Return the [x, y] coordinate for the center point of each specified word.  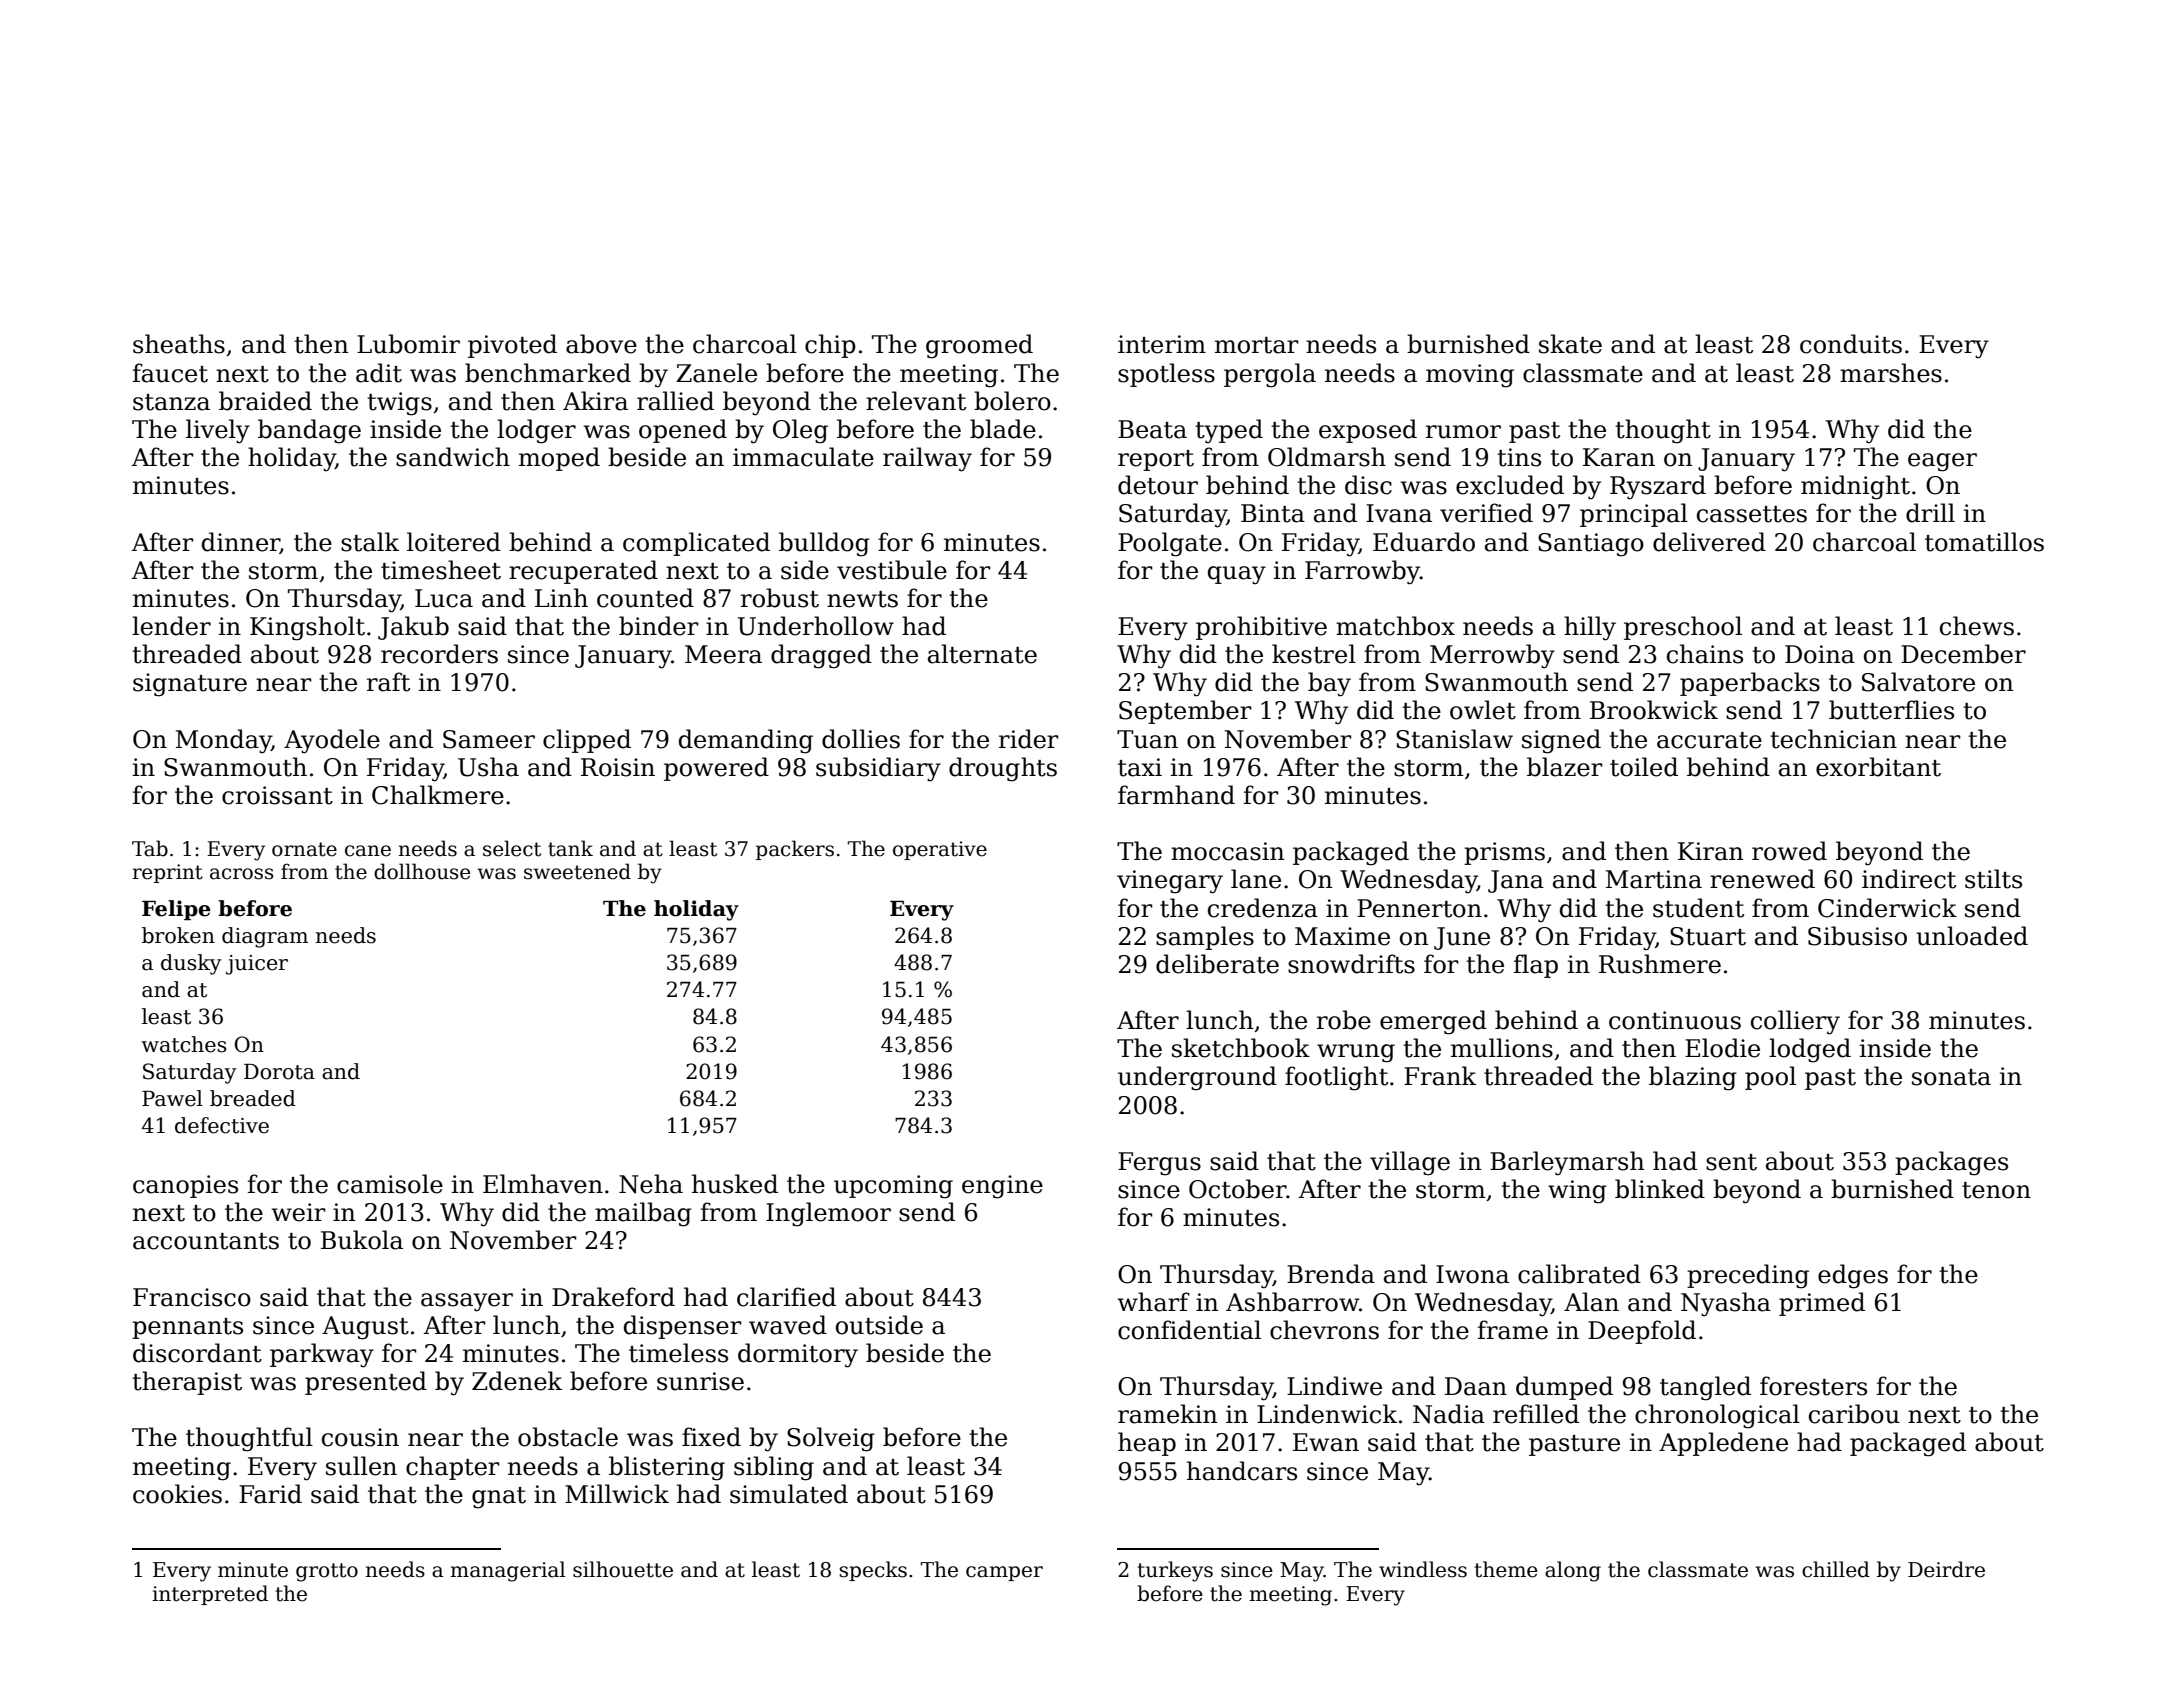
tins [1519, 457]
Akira [595, 401]
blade [1003, 429]
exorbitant [1878, 767]
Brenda [1331, 1274]
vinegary [1170, 882]
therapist [187, 1383]
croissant [277, 795]
